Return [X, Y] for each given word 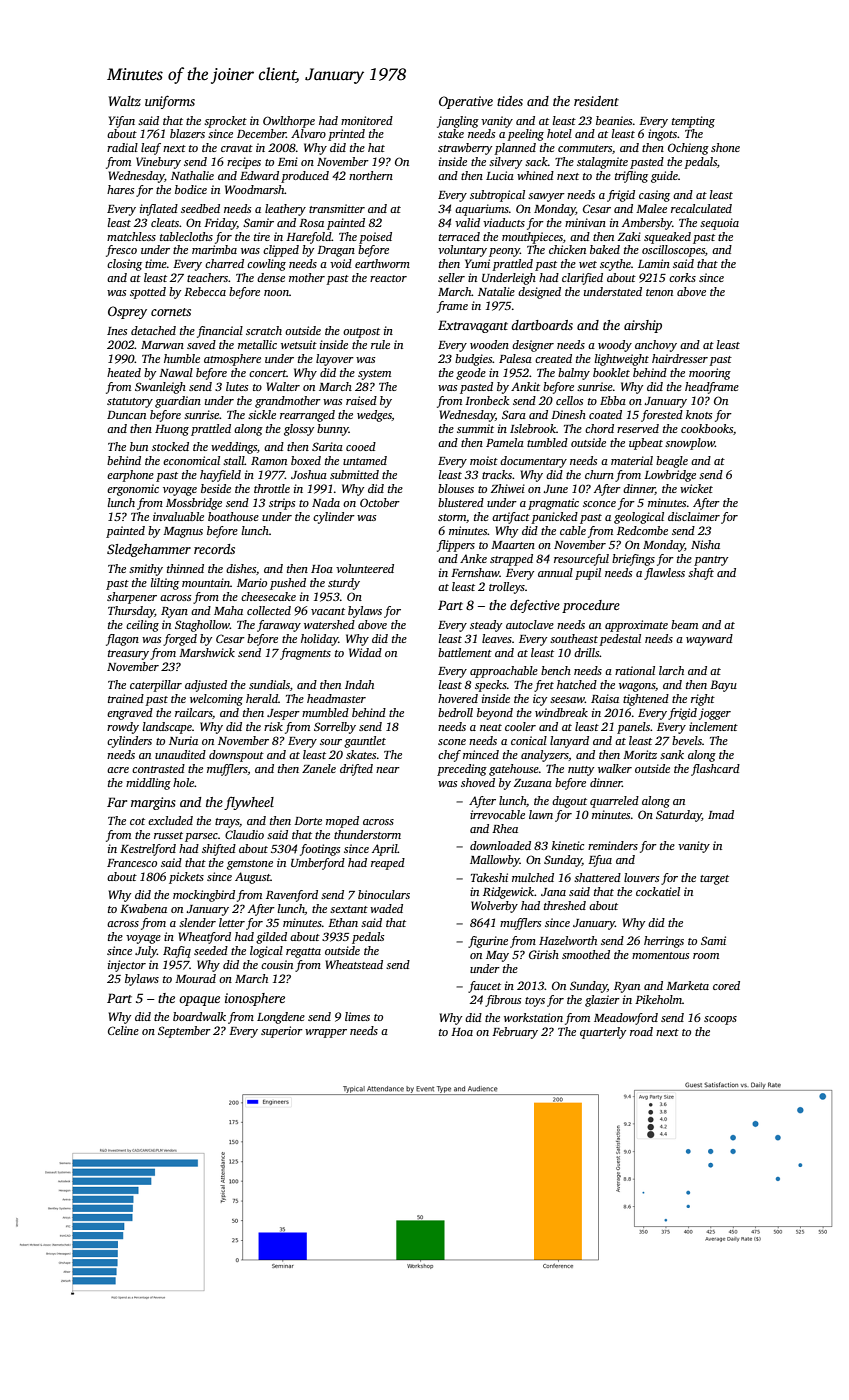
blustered [461, 502]
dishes [241, 568]
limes [357, 1016]
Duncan [126, 415]
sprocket [225, 122]
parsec [201, 837]
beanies [614, 120]
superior [282, 1032]
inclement [713, 726]
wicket [696, 488]
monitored [367, 120]
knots [699, 414]
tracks [497, 474]
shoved [478, 782]
